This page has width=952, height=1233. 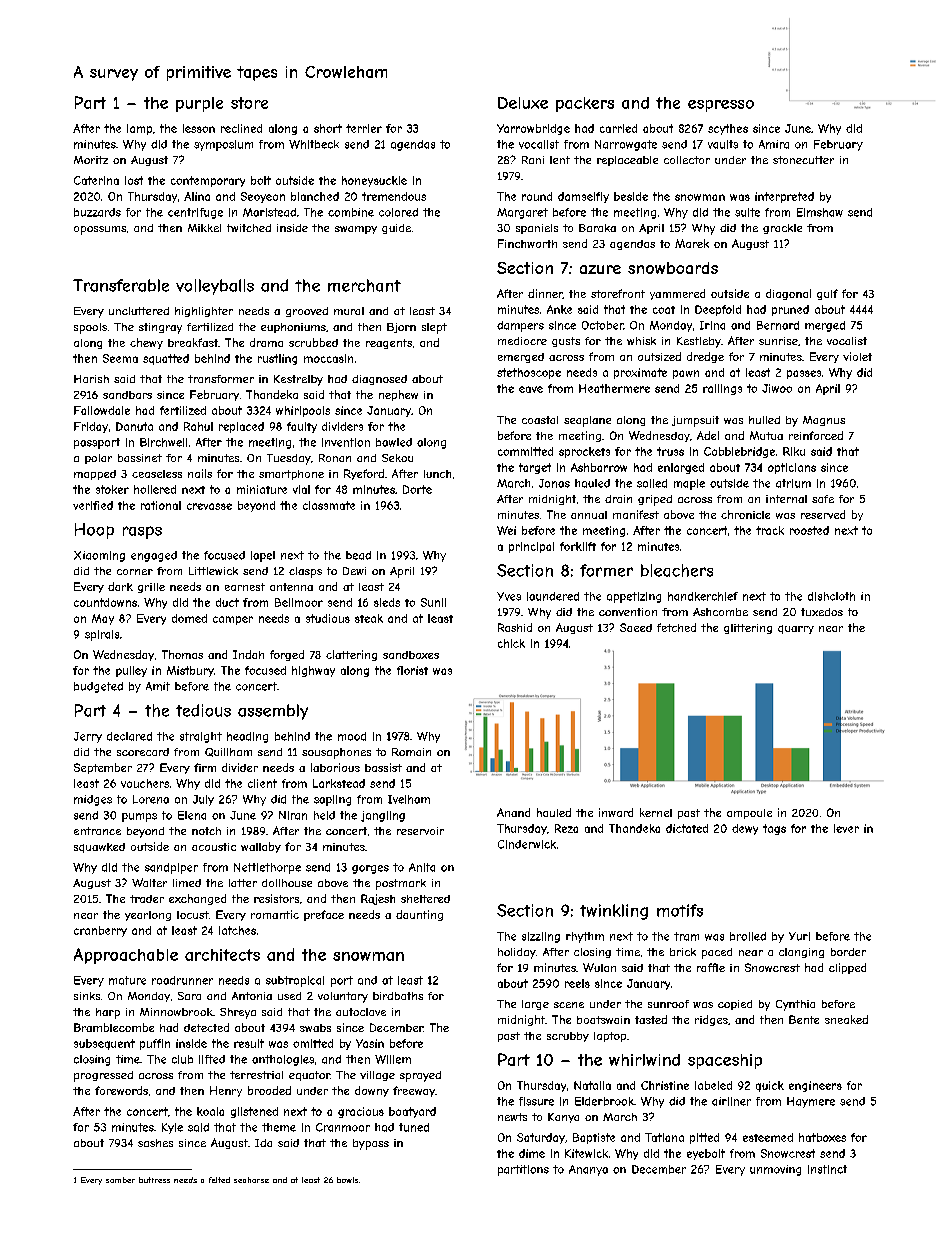 I want to click on Deluxe, so click(x=523, y=103).
